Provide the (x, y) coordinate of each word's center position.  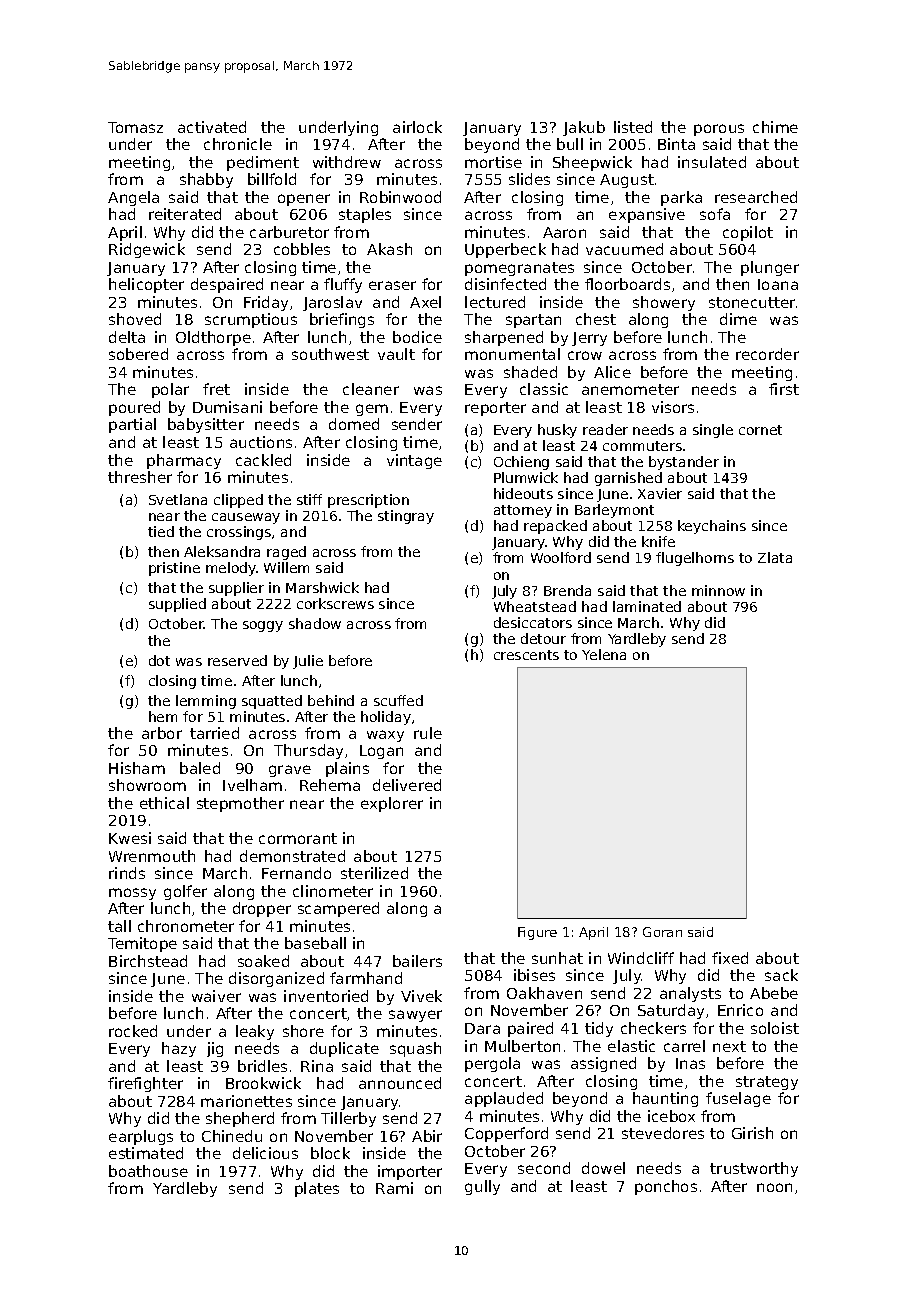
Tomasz (135, 127)
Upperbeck (505, 250)
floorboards (627, 284)
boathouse (148, 1171)
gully (482, 1187)
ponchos (666, 1187)
